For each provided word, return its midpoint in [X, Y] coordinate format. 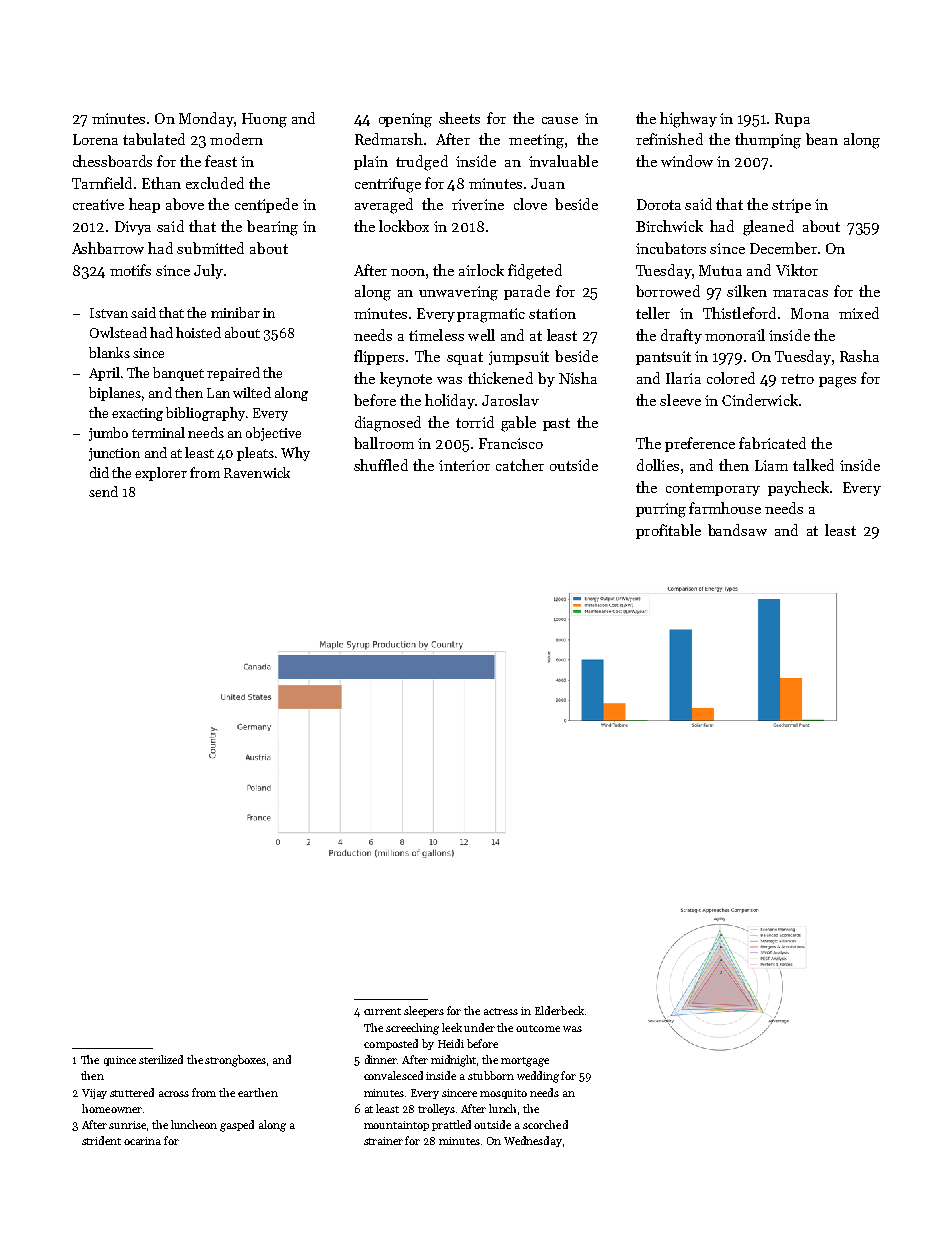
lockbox [404, 226]
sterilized [161, 1059]
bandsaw [737, 530]
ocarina [142, 1141]
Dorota [659, 204]
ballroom [384, 443]
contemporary [713, 489]
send [103, 491]
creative [98, 204]
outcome [538, 1028]
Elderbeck [559, 1010]
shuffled [381, 465]
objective [273, 434]
